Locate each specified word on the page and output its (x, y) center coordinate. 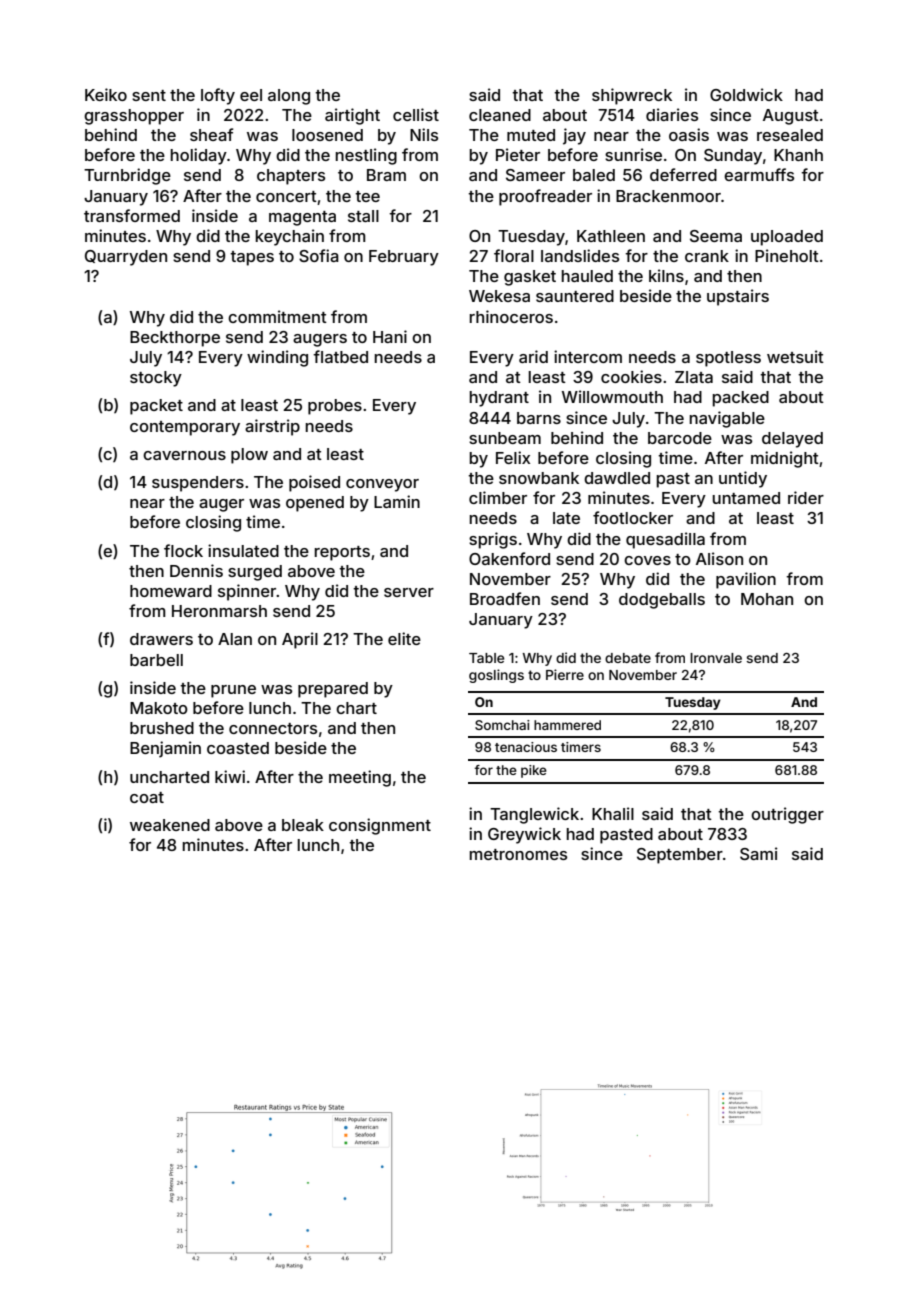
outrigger (787, 815)
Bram (386, 175)
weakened (170, 825)
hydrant (499, 399)
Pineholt (787, 255)
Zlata (694, 377)
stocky (156, 379)
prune (233, 691)
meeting (360, 778)
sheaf (211, 134)
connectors (273, 728)
